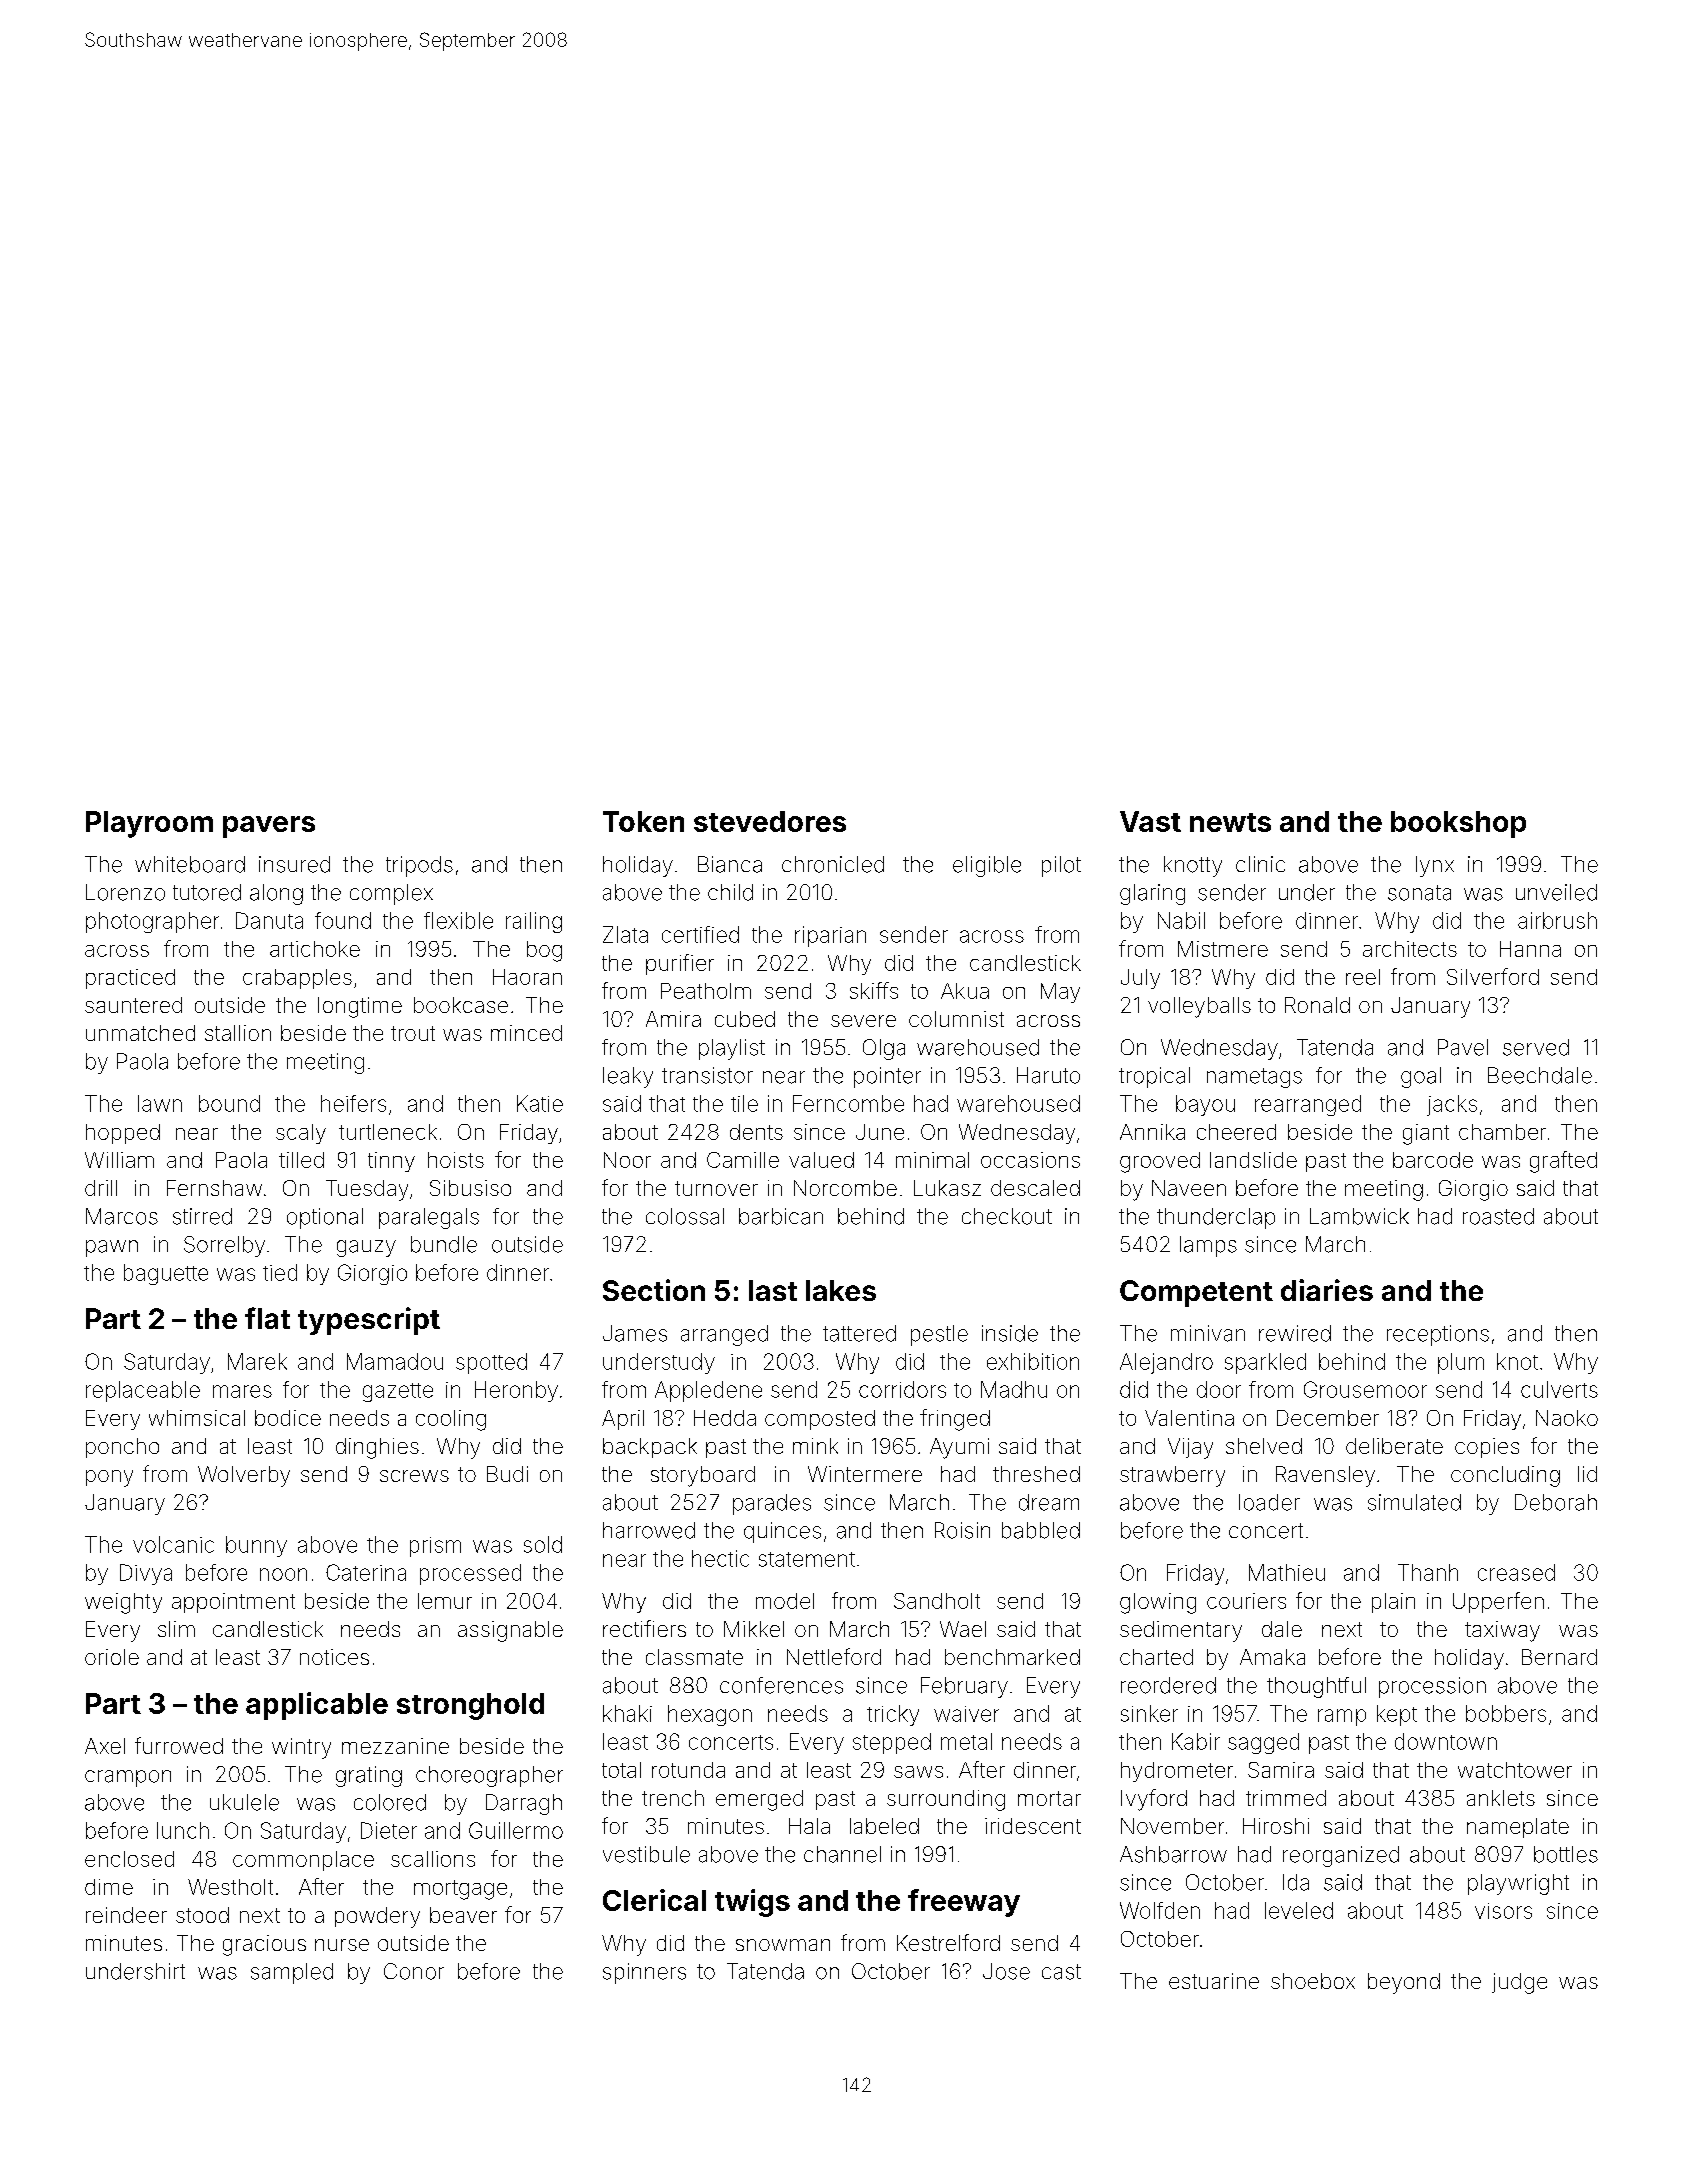 The width and height of the screenshot is (1683, 2178). What do you see at coordinates (1563, 1162) in the screenshot?
I see `grafted` at bounding box center [1563, 1162].
